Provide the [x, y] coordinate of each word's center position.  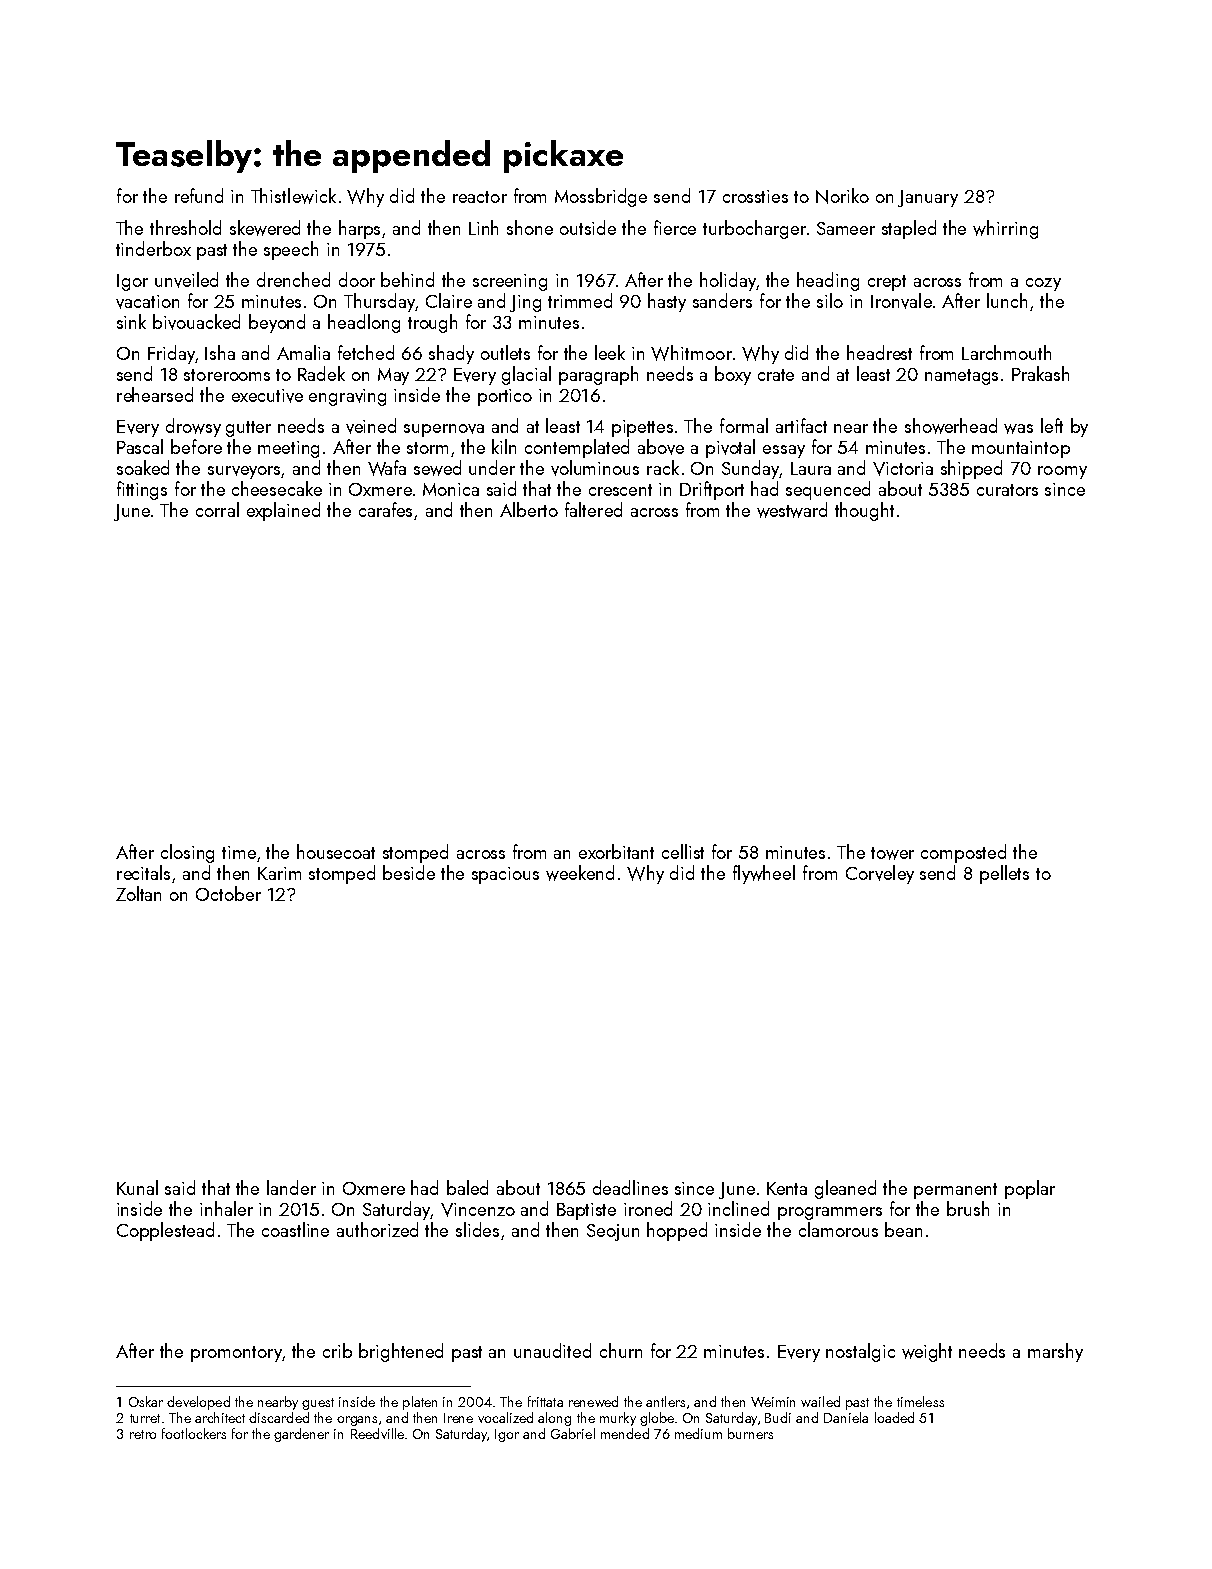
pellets [1004, 874]
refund [199, 195]
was [1018, 429]
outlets [505, 352]
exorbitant [616, 851]
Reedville [377, 1433]
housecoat [336, 851]
